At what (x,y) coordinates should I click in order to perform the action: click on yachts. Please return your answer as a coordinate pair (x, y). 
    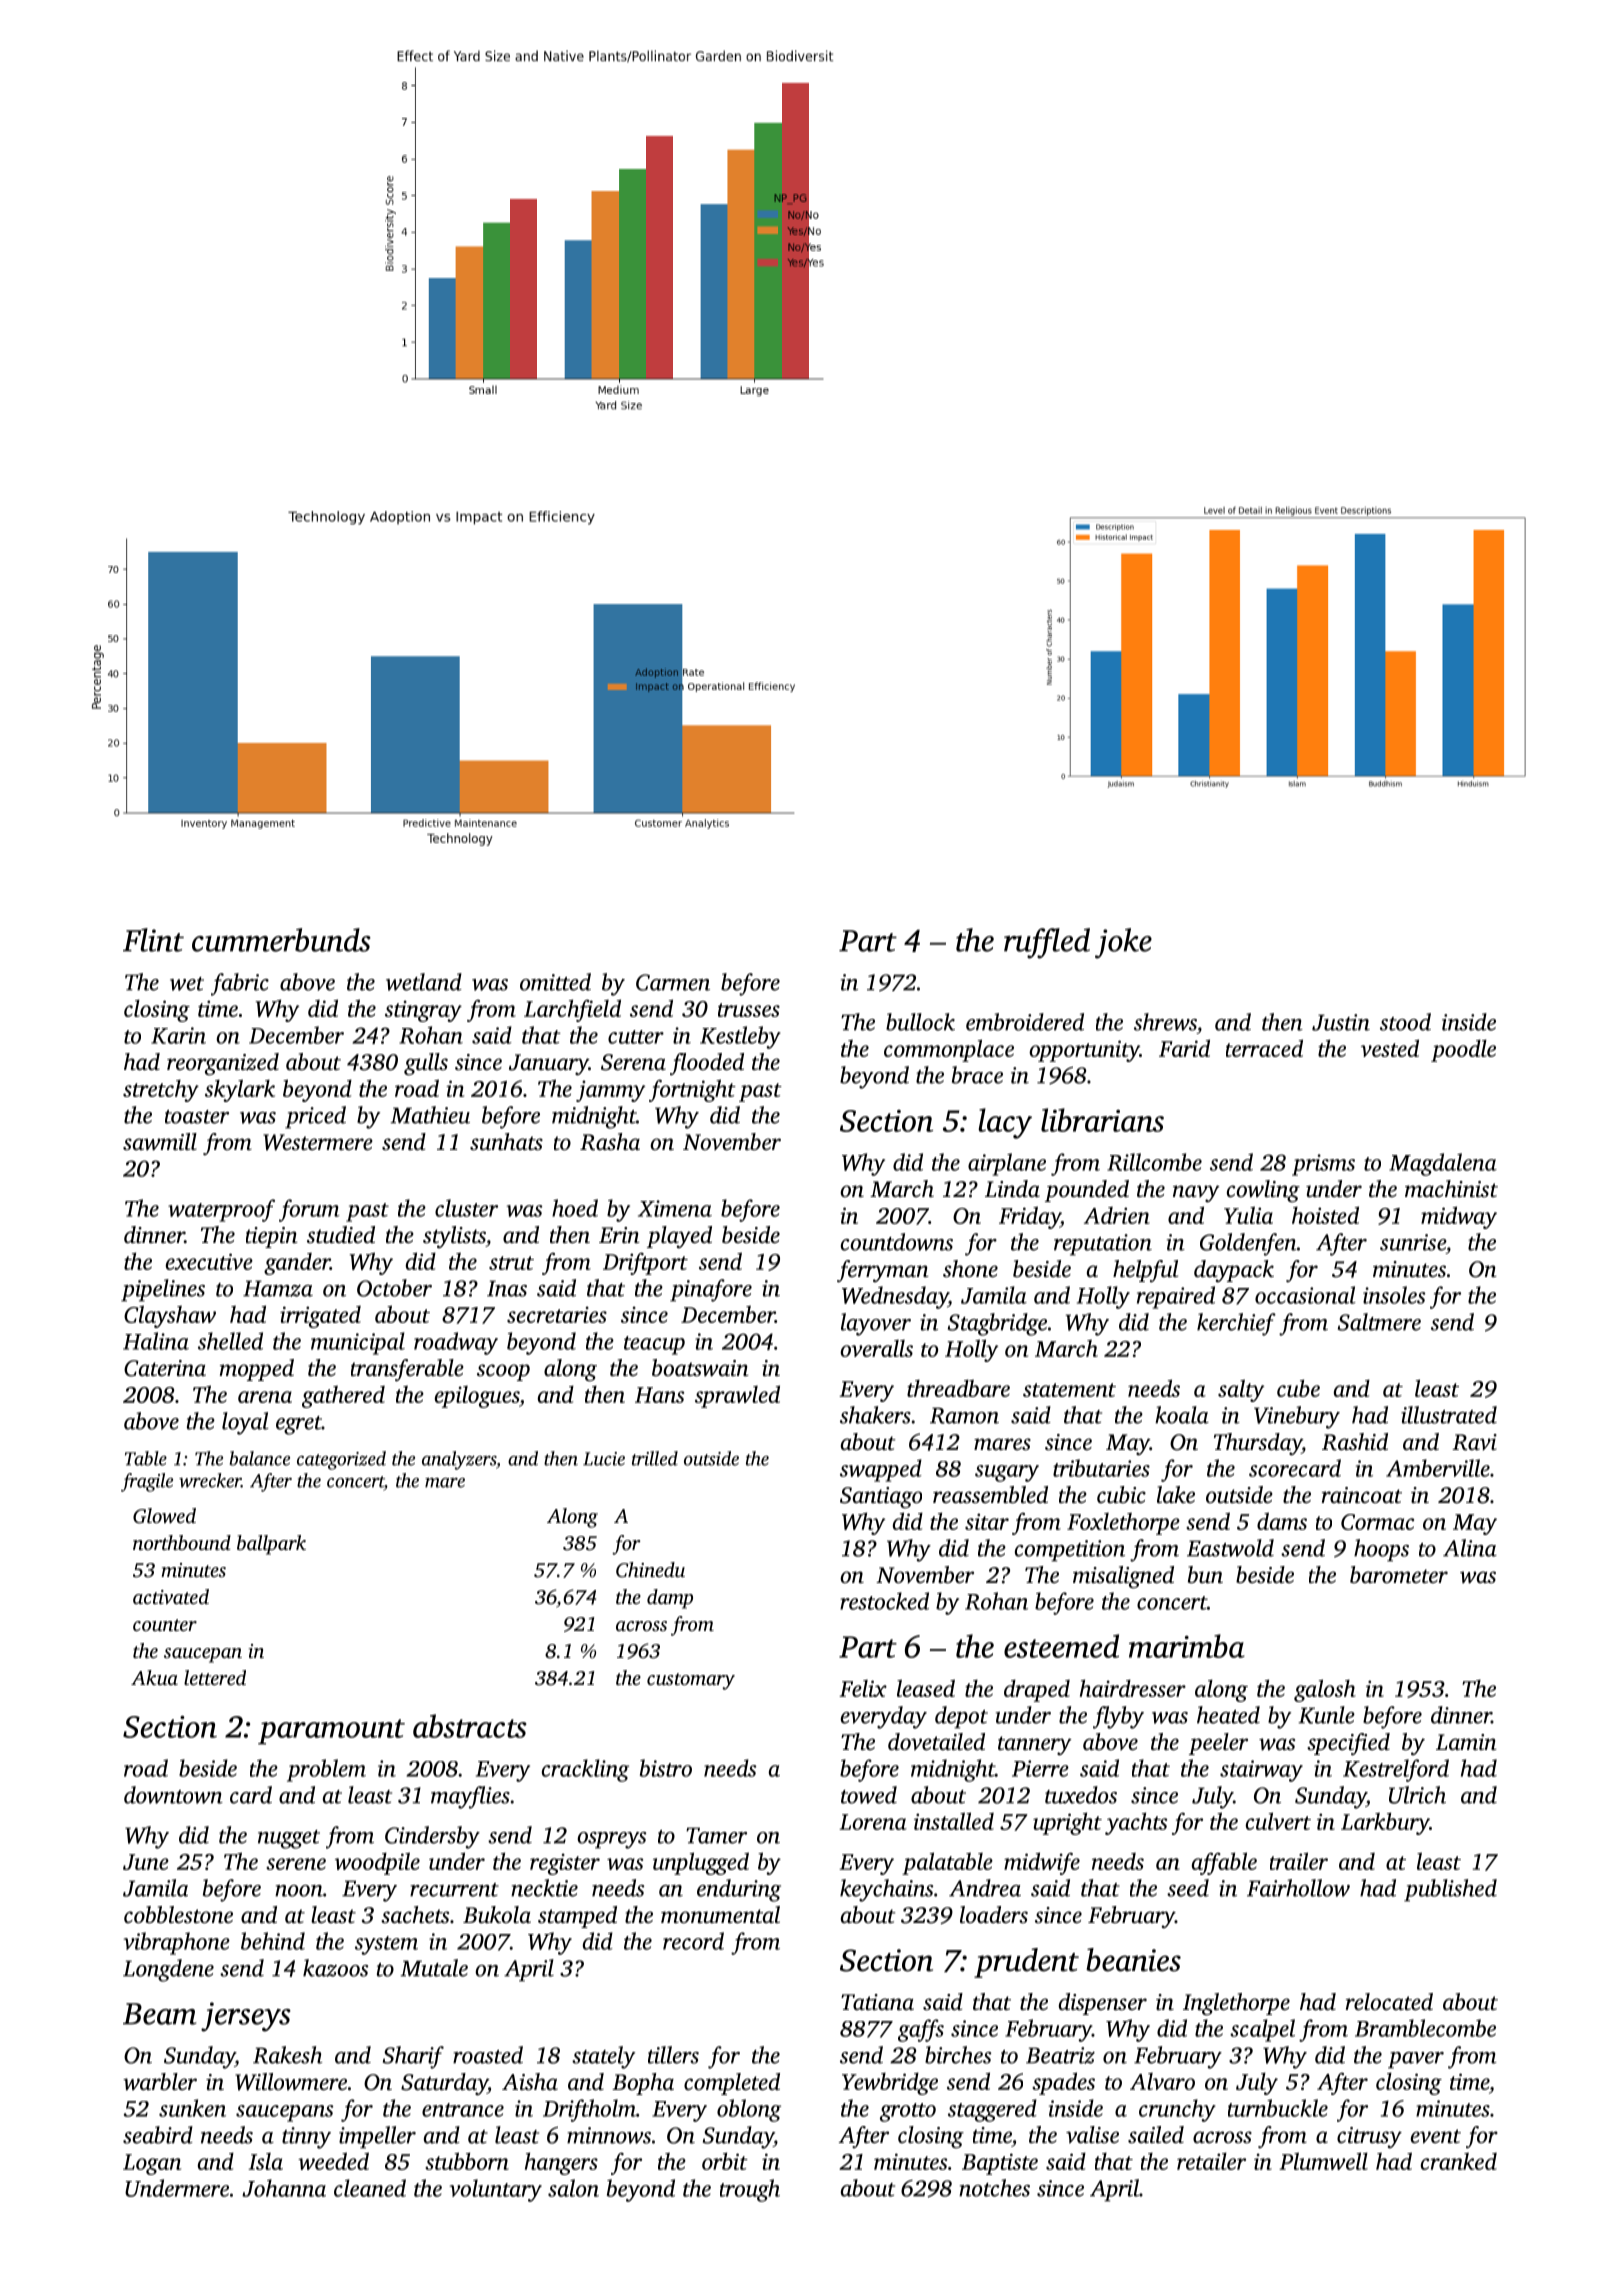
    Looking at the image, I should click on (1136, 1823).
